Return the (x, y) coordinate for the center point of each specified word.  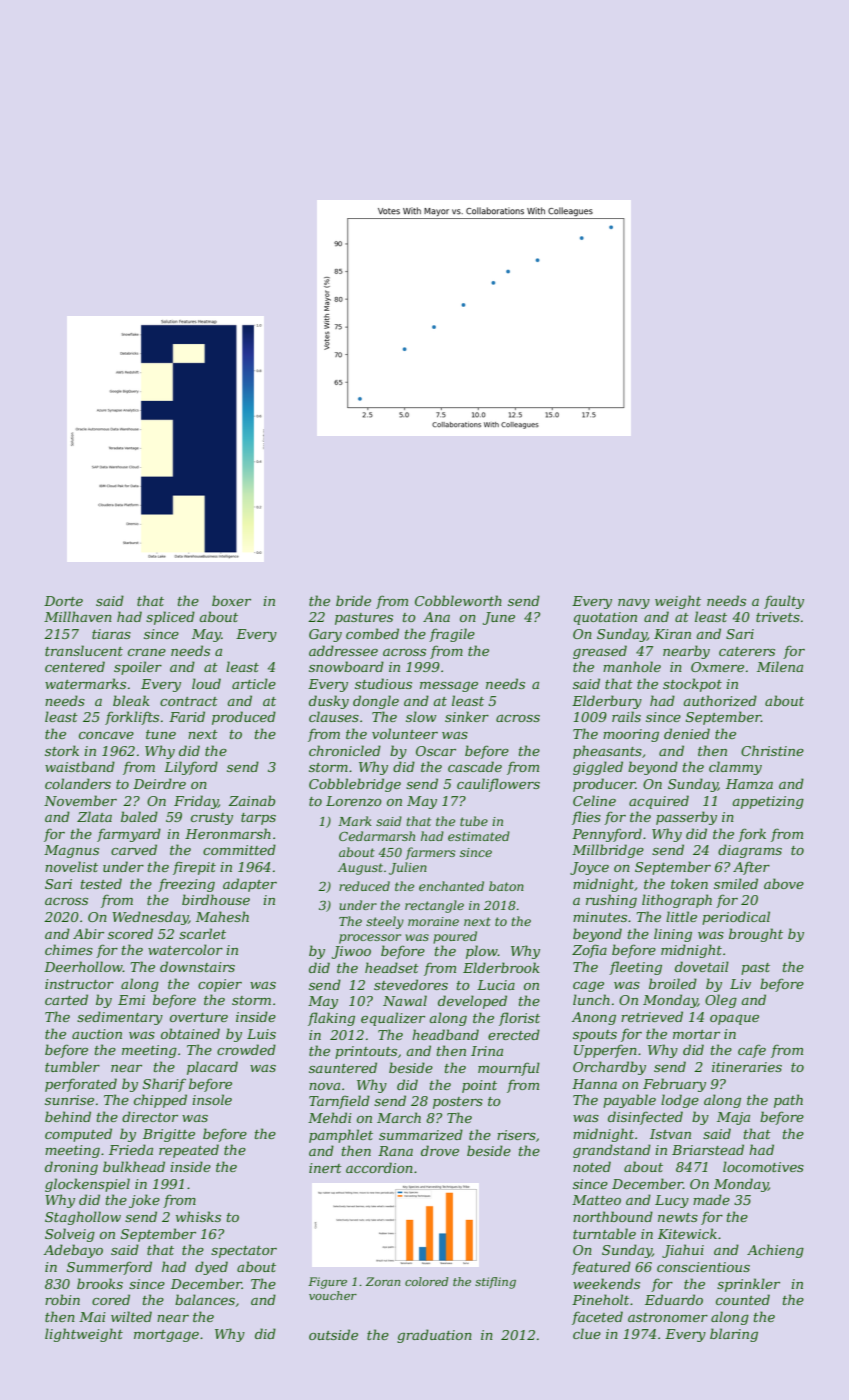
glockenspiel (87, 1185)
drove (440, 1150)
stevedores (411, 984)
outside (333, 1334)
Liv (740, 984)
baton (506, 886)
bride (353, 600)
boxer (231, 600)
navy (634, 604)
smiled (736, 883)
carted (66, 999)
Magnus (71, 851)
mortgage (166, 1336)
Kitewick (687, 1233)
